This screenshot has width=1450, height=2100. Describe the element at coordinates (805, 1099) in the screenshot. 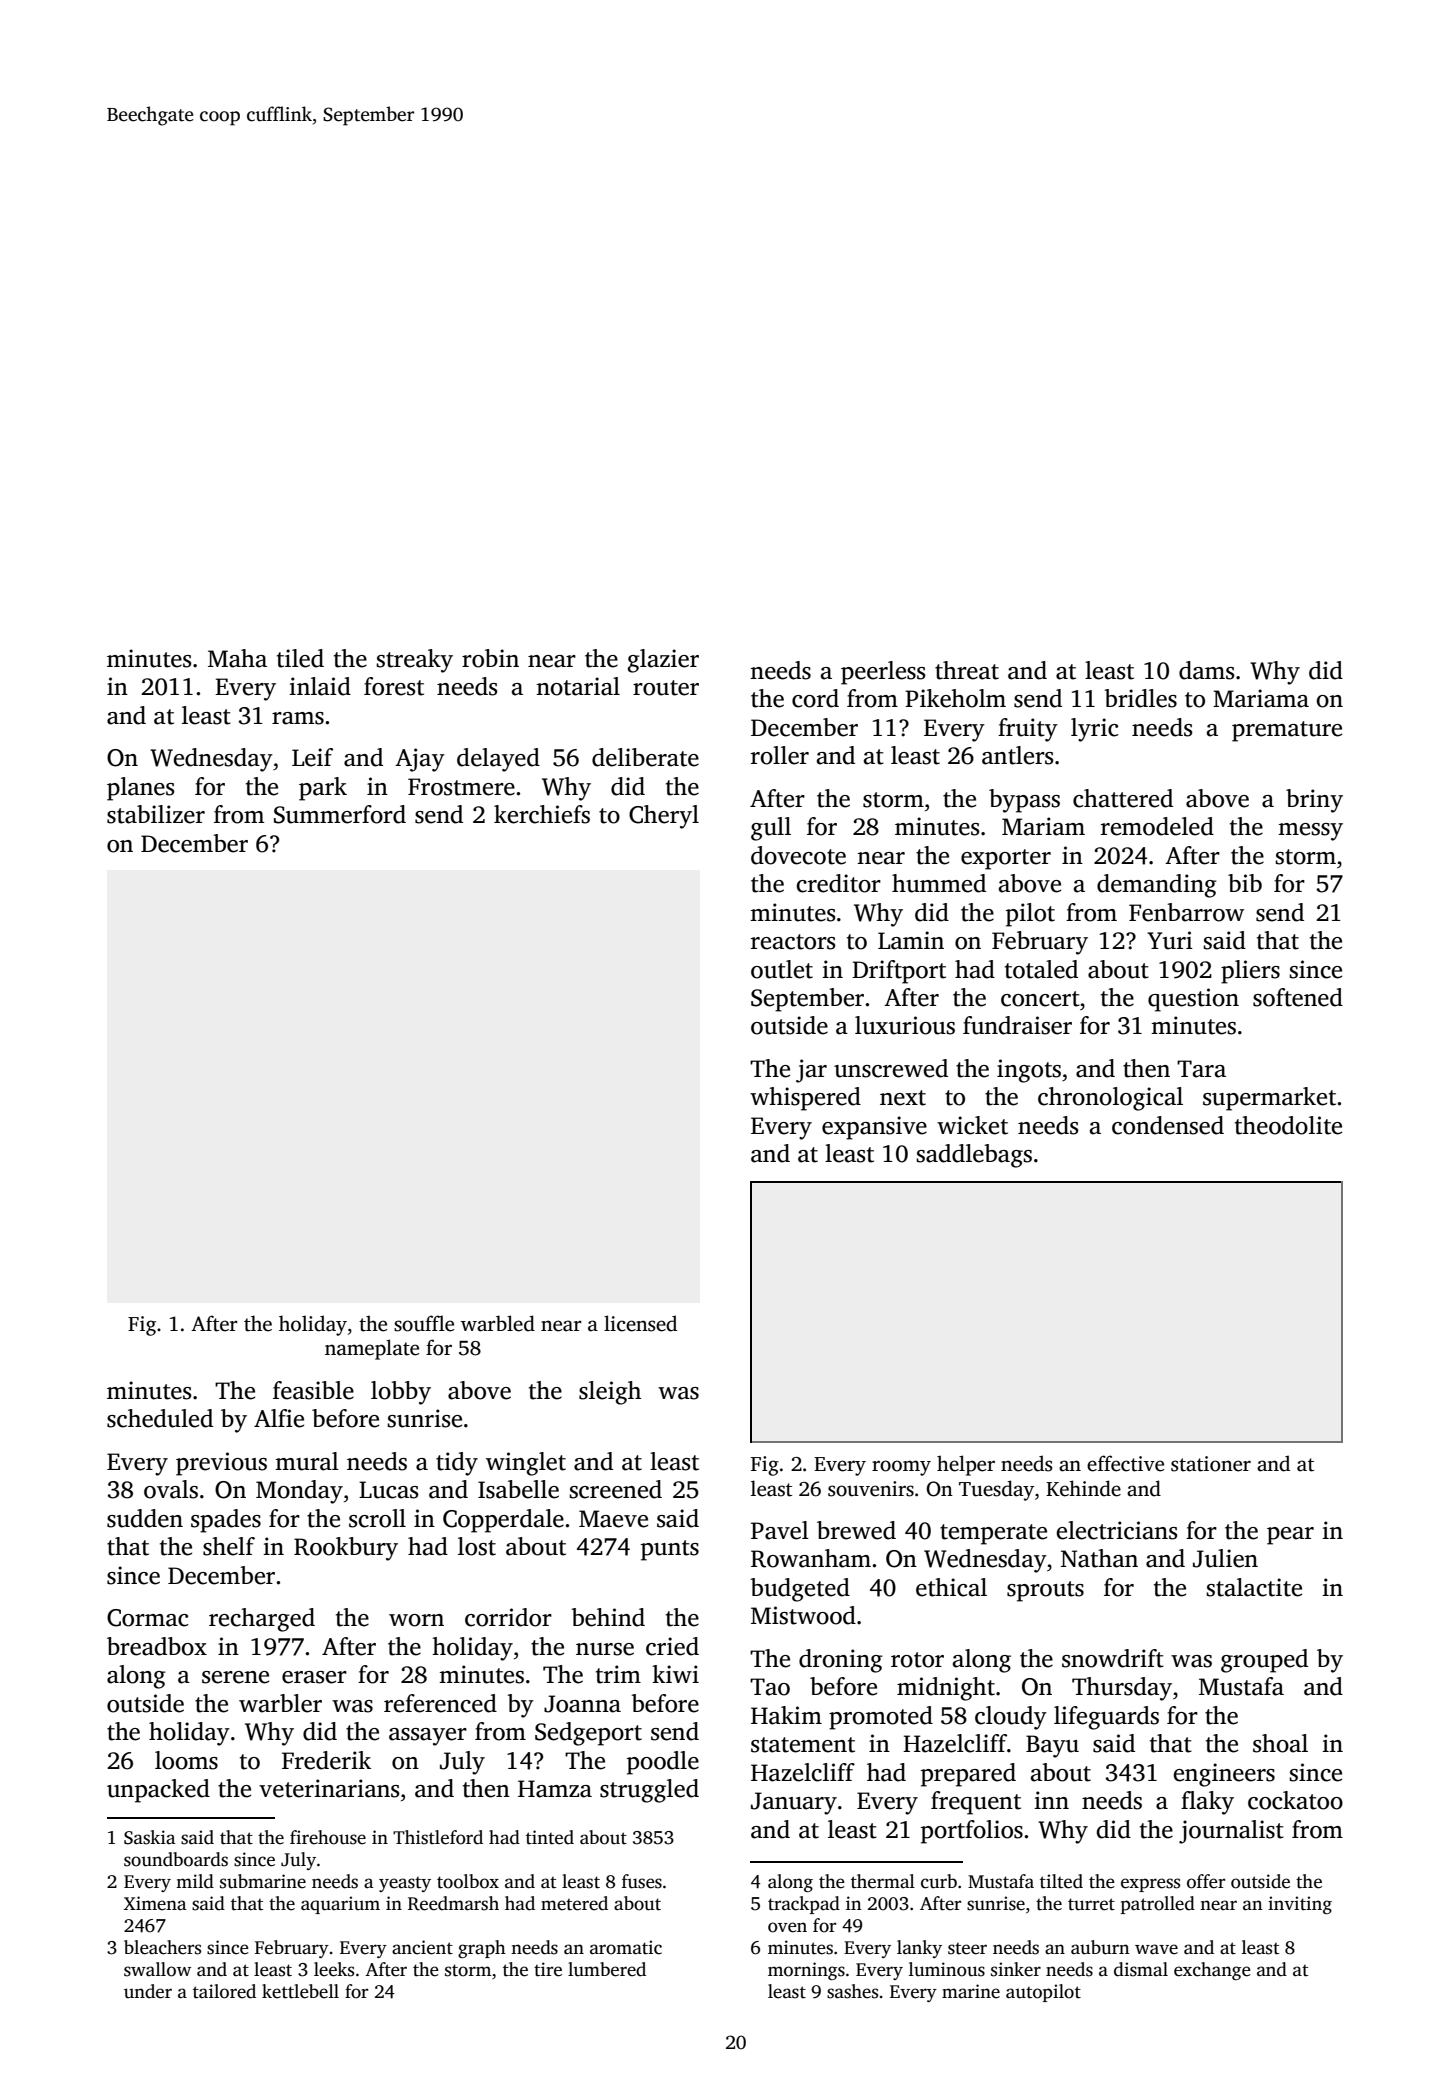

I see `whispered` at that location.
